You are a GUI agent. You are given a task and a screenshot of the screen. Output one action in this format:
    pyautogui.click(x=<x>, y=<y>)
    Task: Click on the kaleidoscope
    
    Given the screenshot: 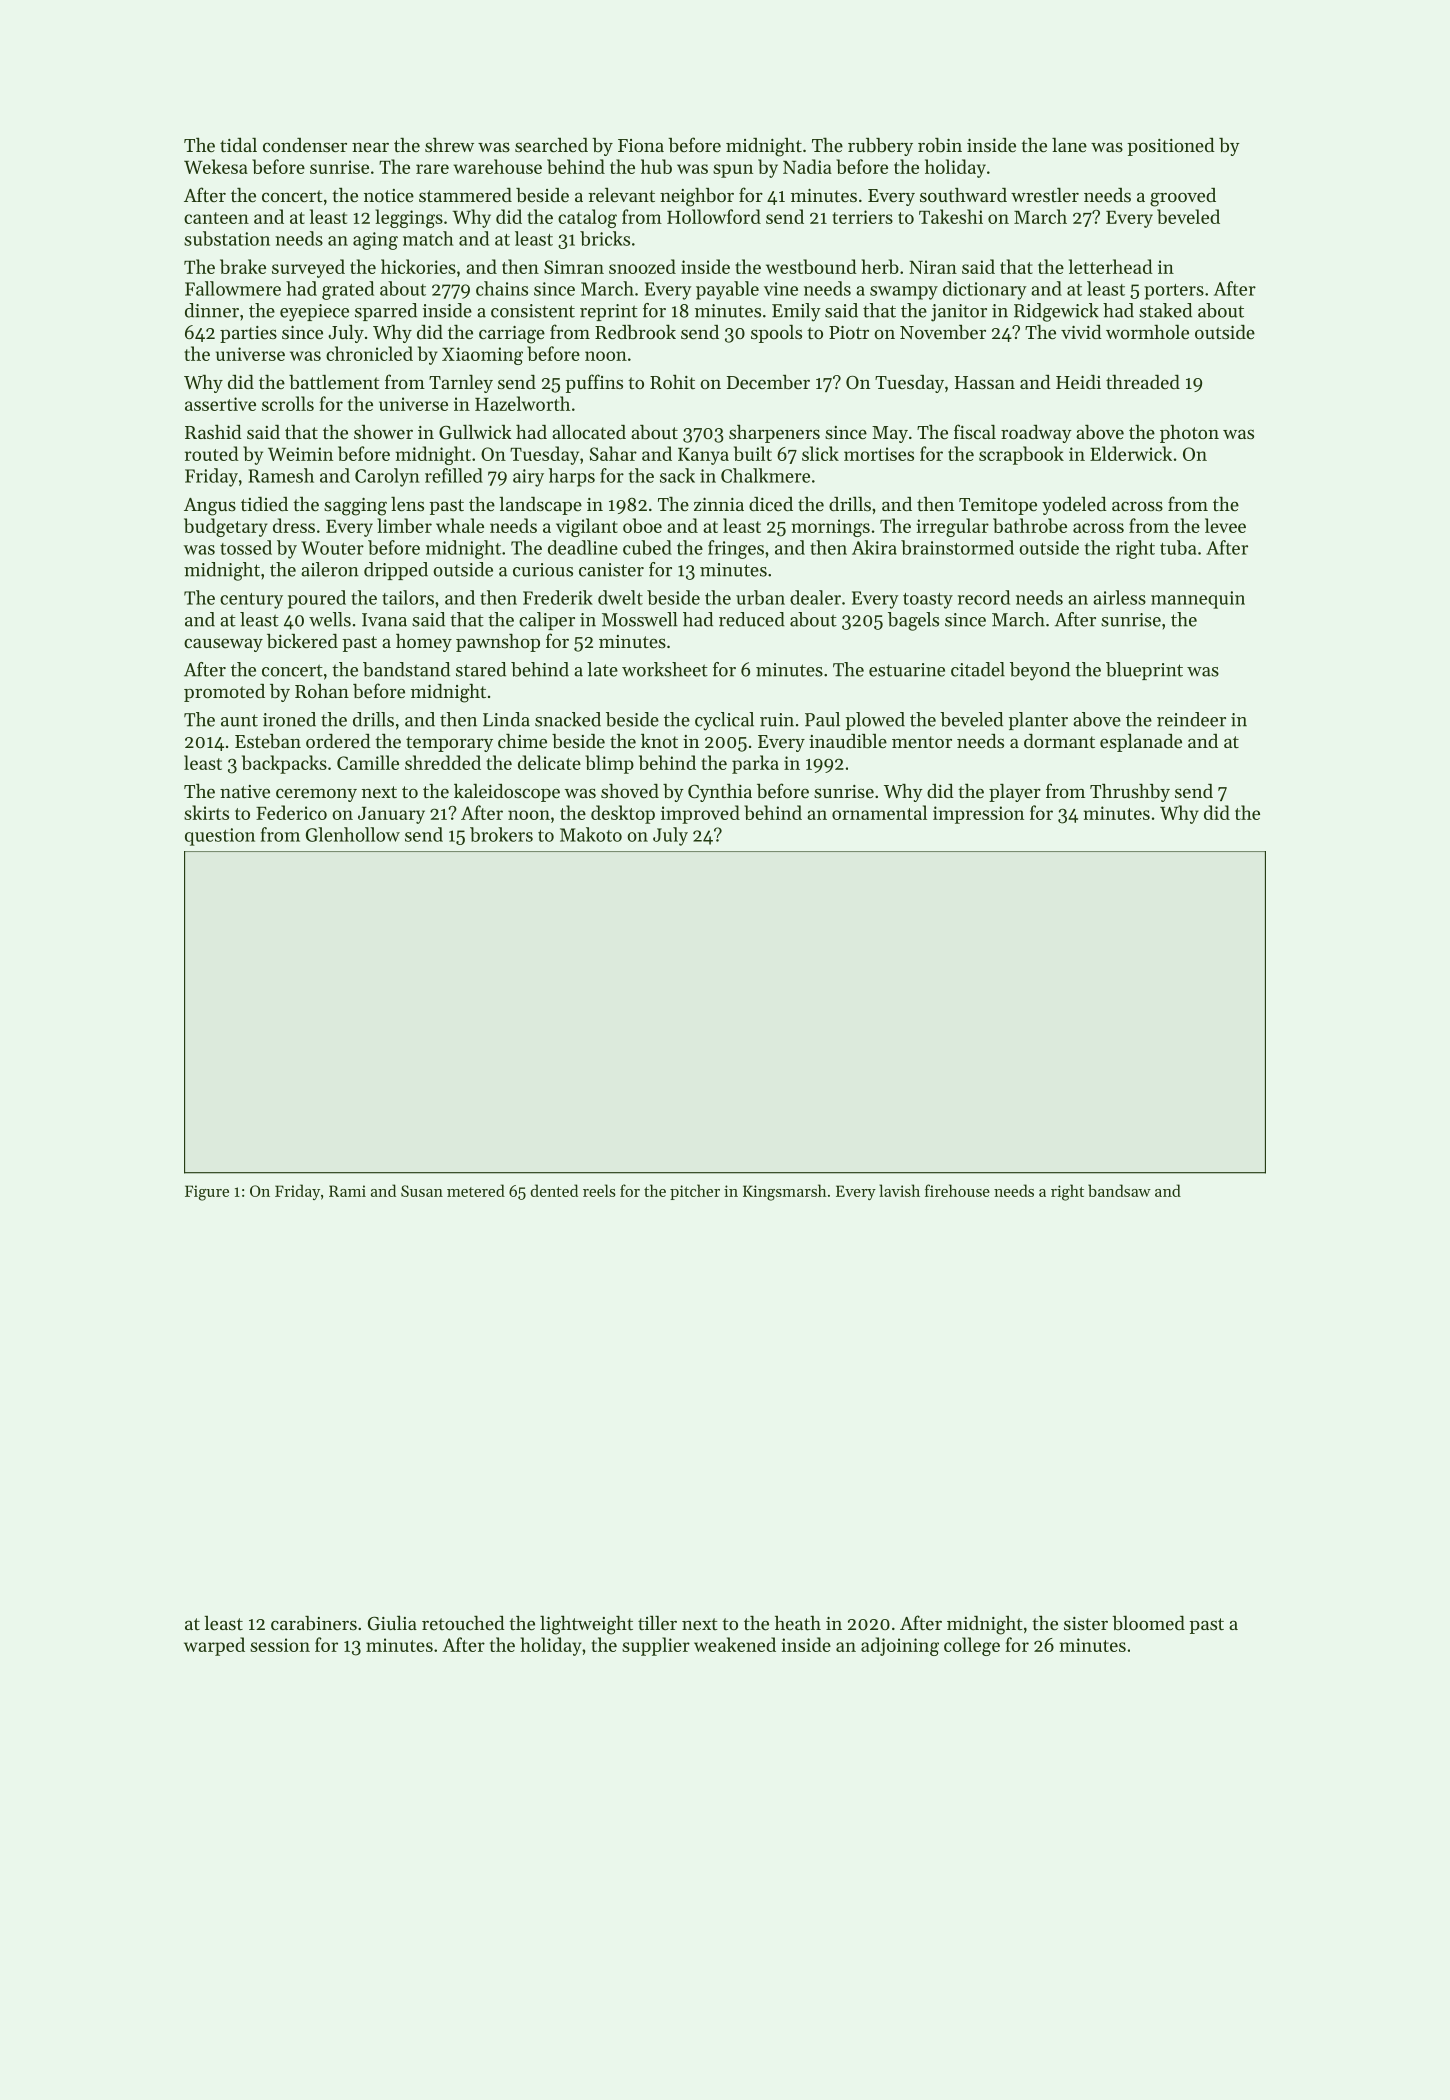 What is the action you would take?
    pyautogui.click(x=507, y=793)
